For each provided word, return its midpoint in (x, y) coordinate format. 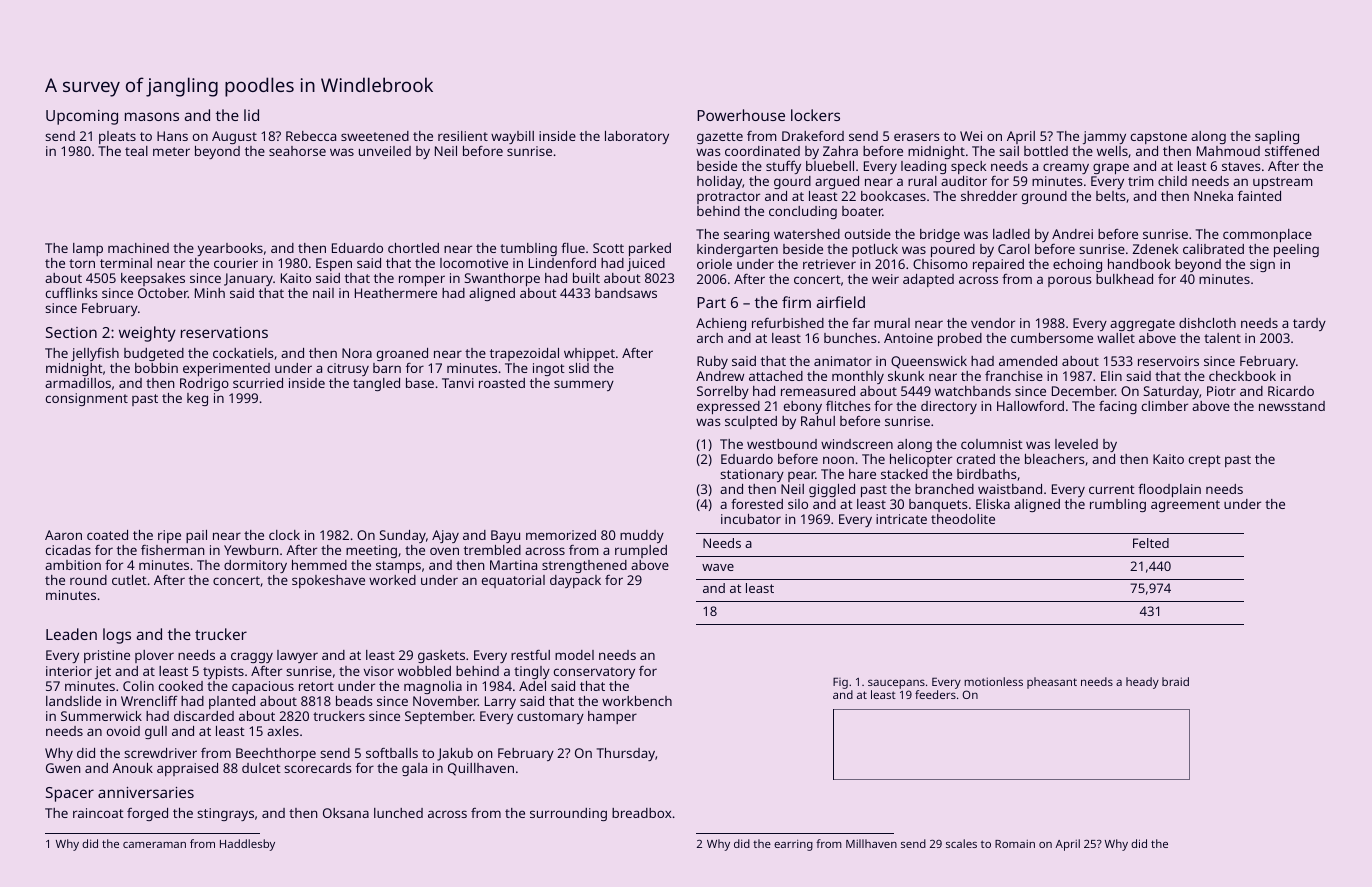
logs (117, 636)
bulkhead (1124, 279)
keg (197, 399)
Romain (1015, 844)
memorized (561, 535)
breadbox (642, 813)
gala (414, 769)
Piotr (1221, 391)
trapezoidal (524, 354)
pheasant (1052, 683)
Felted (1151, 543)
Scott (608, 248)
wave (718, 567)
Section (71, 332)
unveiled (385, 151)
